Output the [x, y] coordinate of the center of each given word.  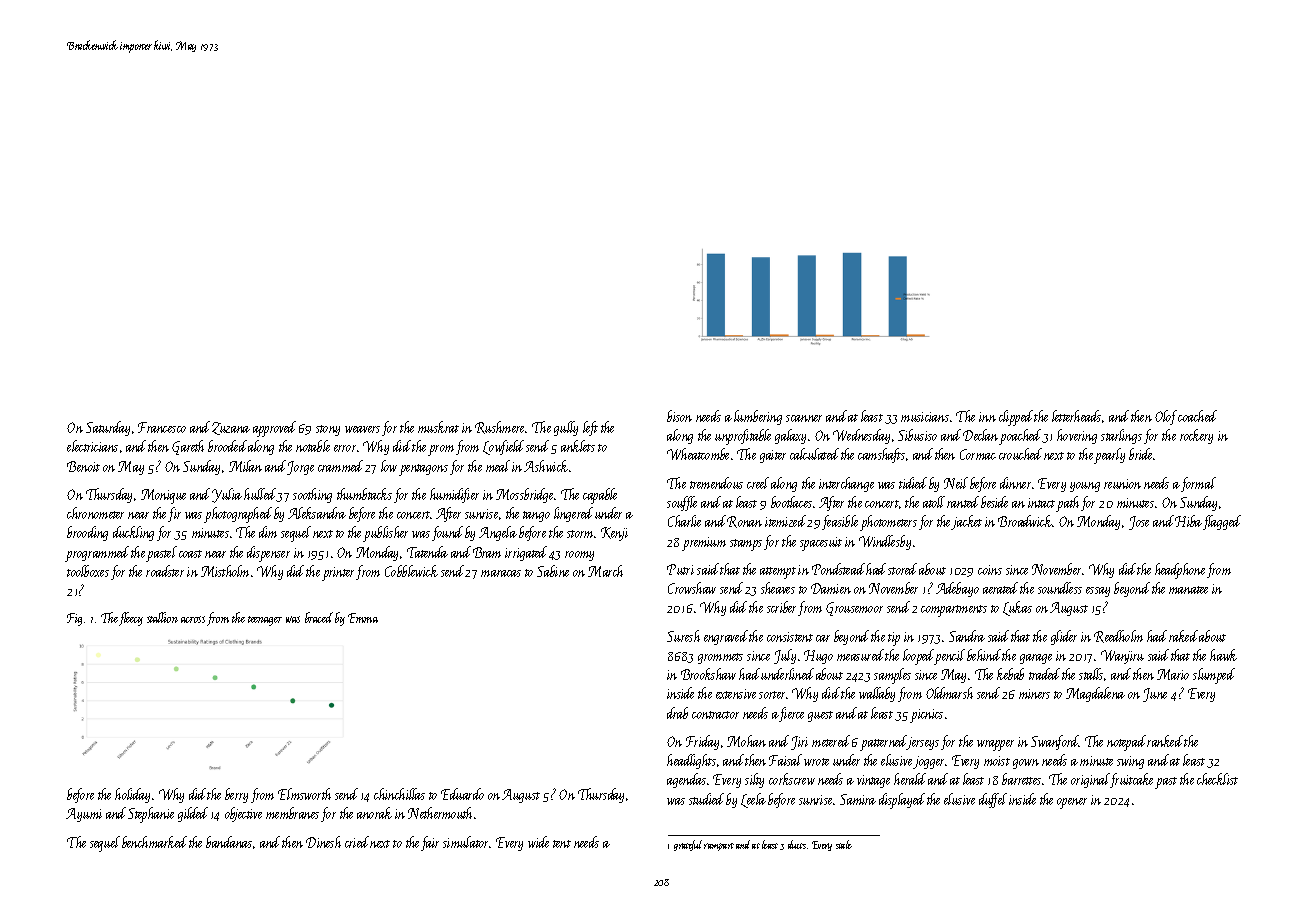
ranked [1165, 741]
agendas [686, 780]
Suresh [683, 636]
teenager [265, 621]
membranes [292, 813]
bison [679, 416]
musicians [925, 417]
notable [313, 446]
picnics [926, 716]
